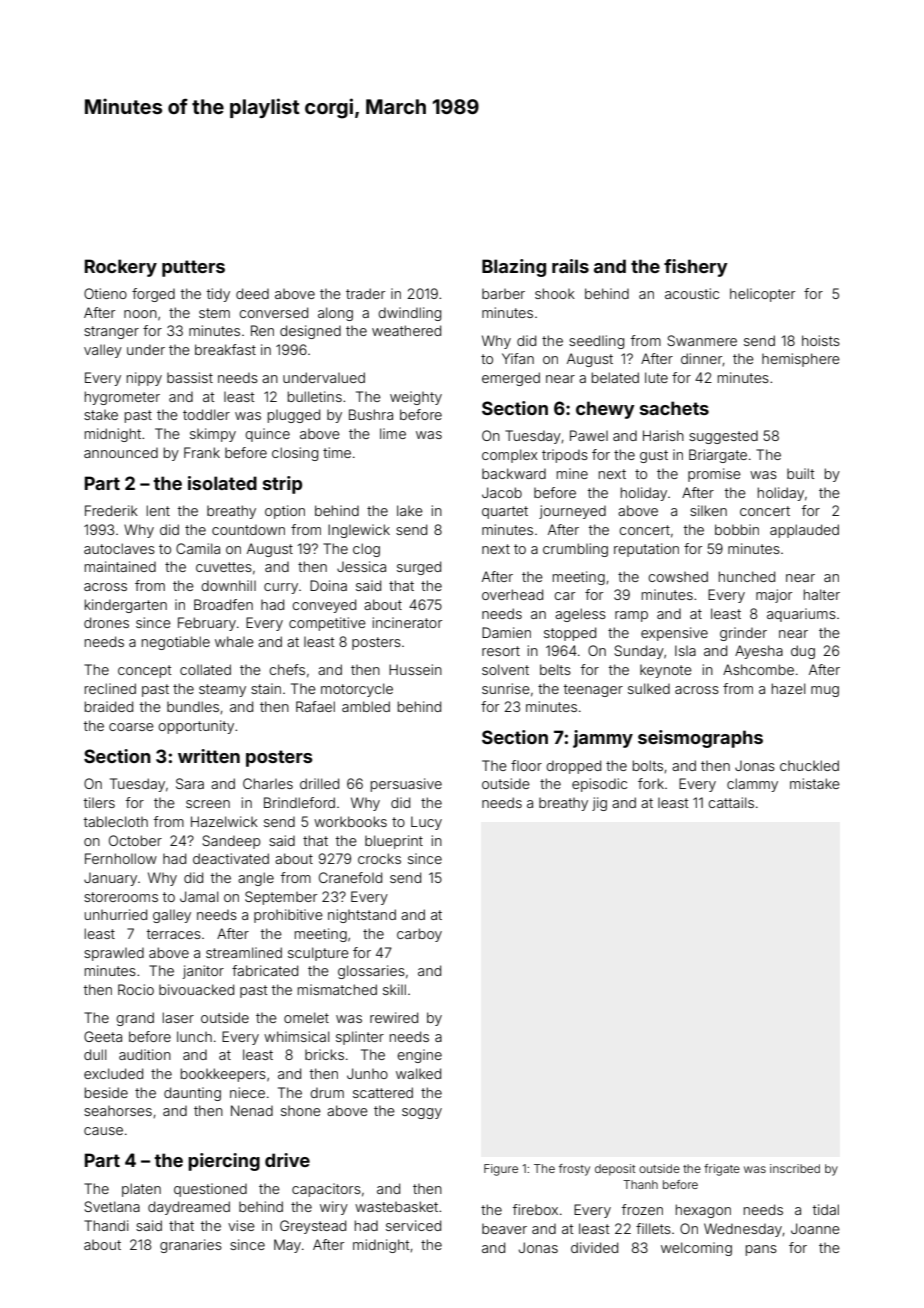 This document has width=924, height=1308. I want to click on bookkeepers, so click(223, 1075).
